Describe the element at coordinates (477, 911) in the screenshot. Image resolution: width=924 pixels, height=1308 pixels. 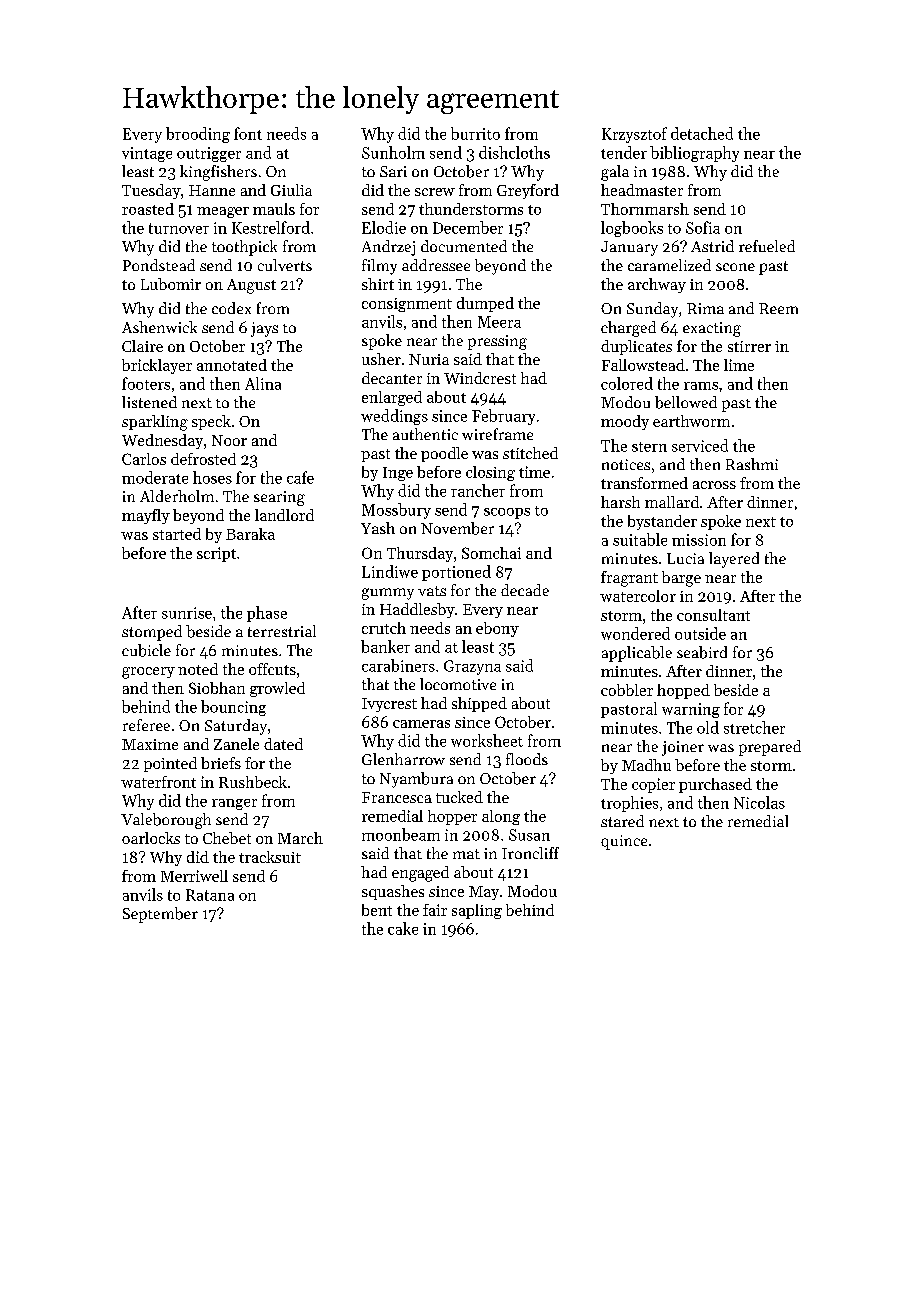
I see `sapling` at that location.
